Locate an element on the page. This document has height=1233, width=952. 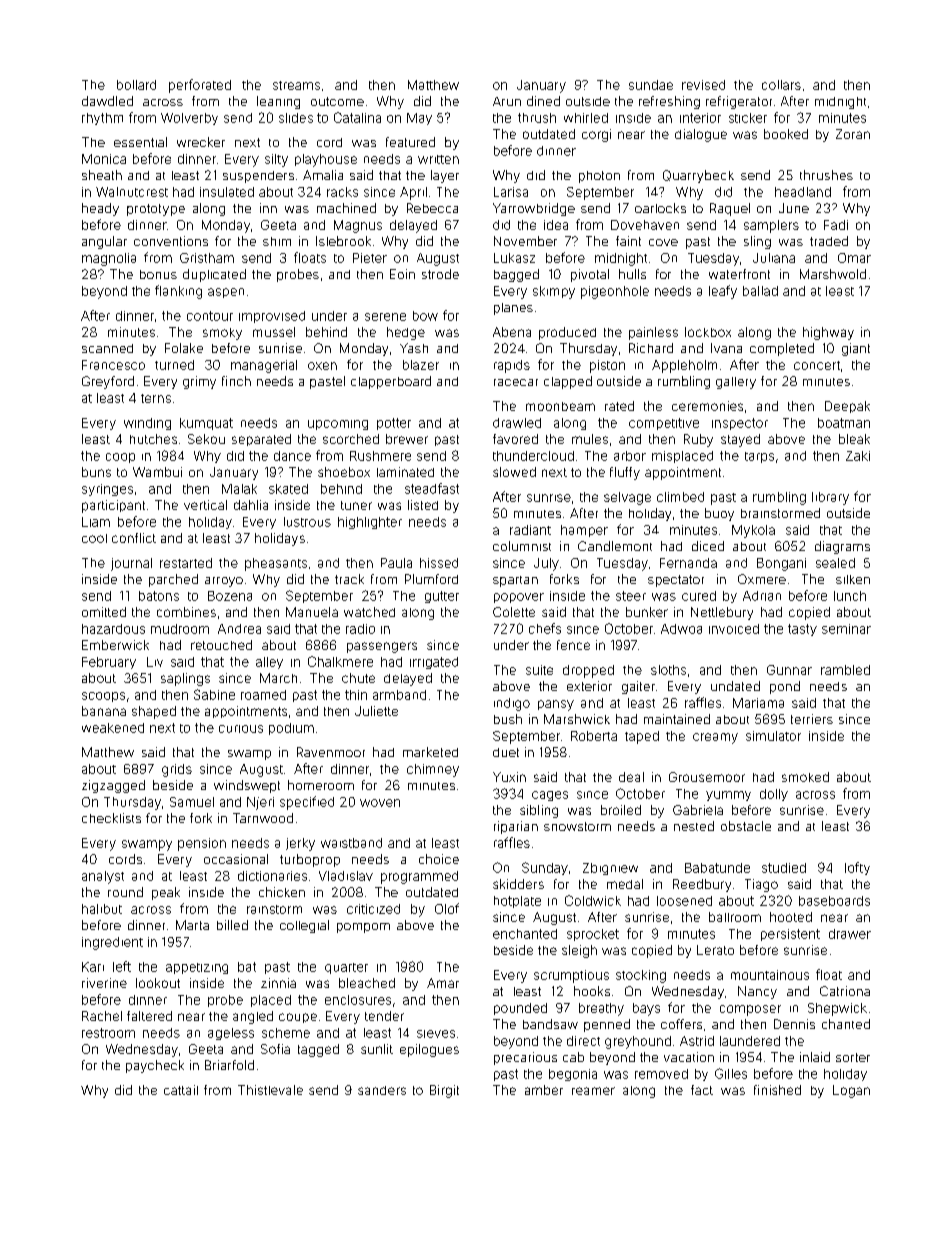
windswept is located at coordinates (247, 786).
